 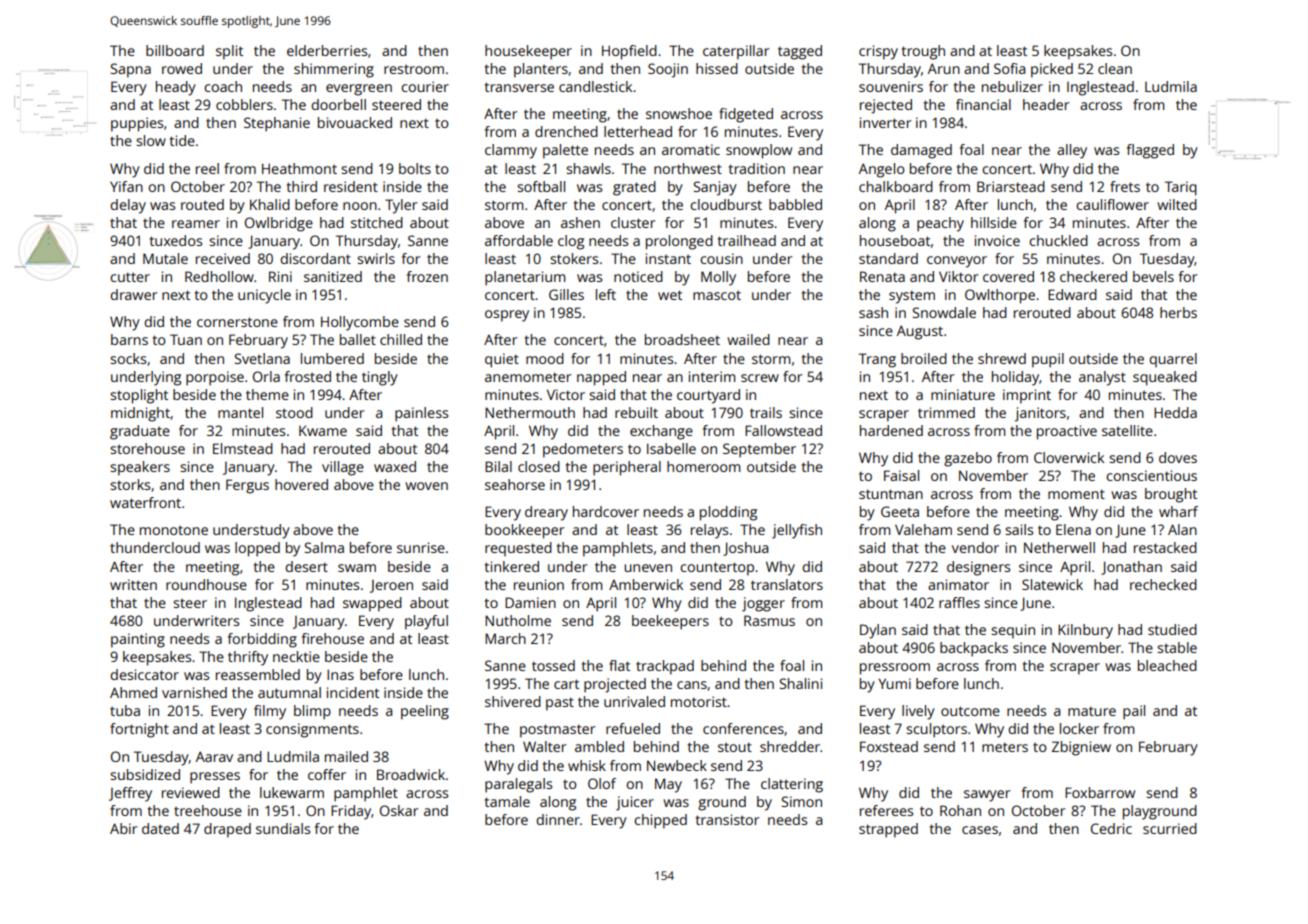 I want to click on Aarav, so click(x=214, y=756).
